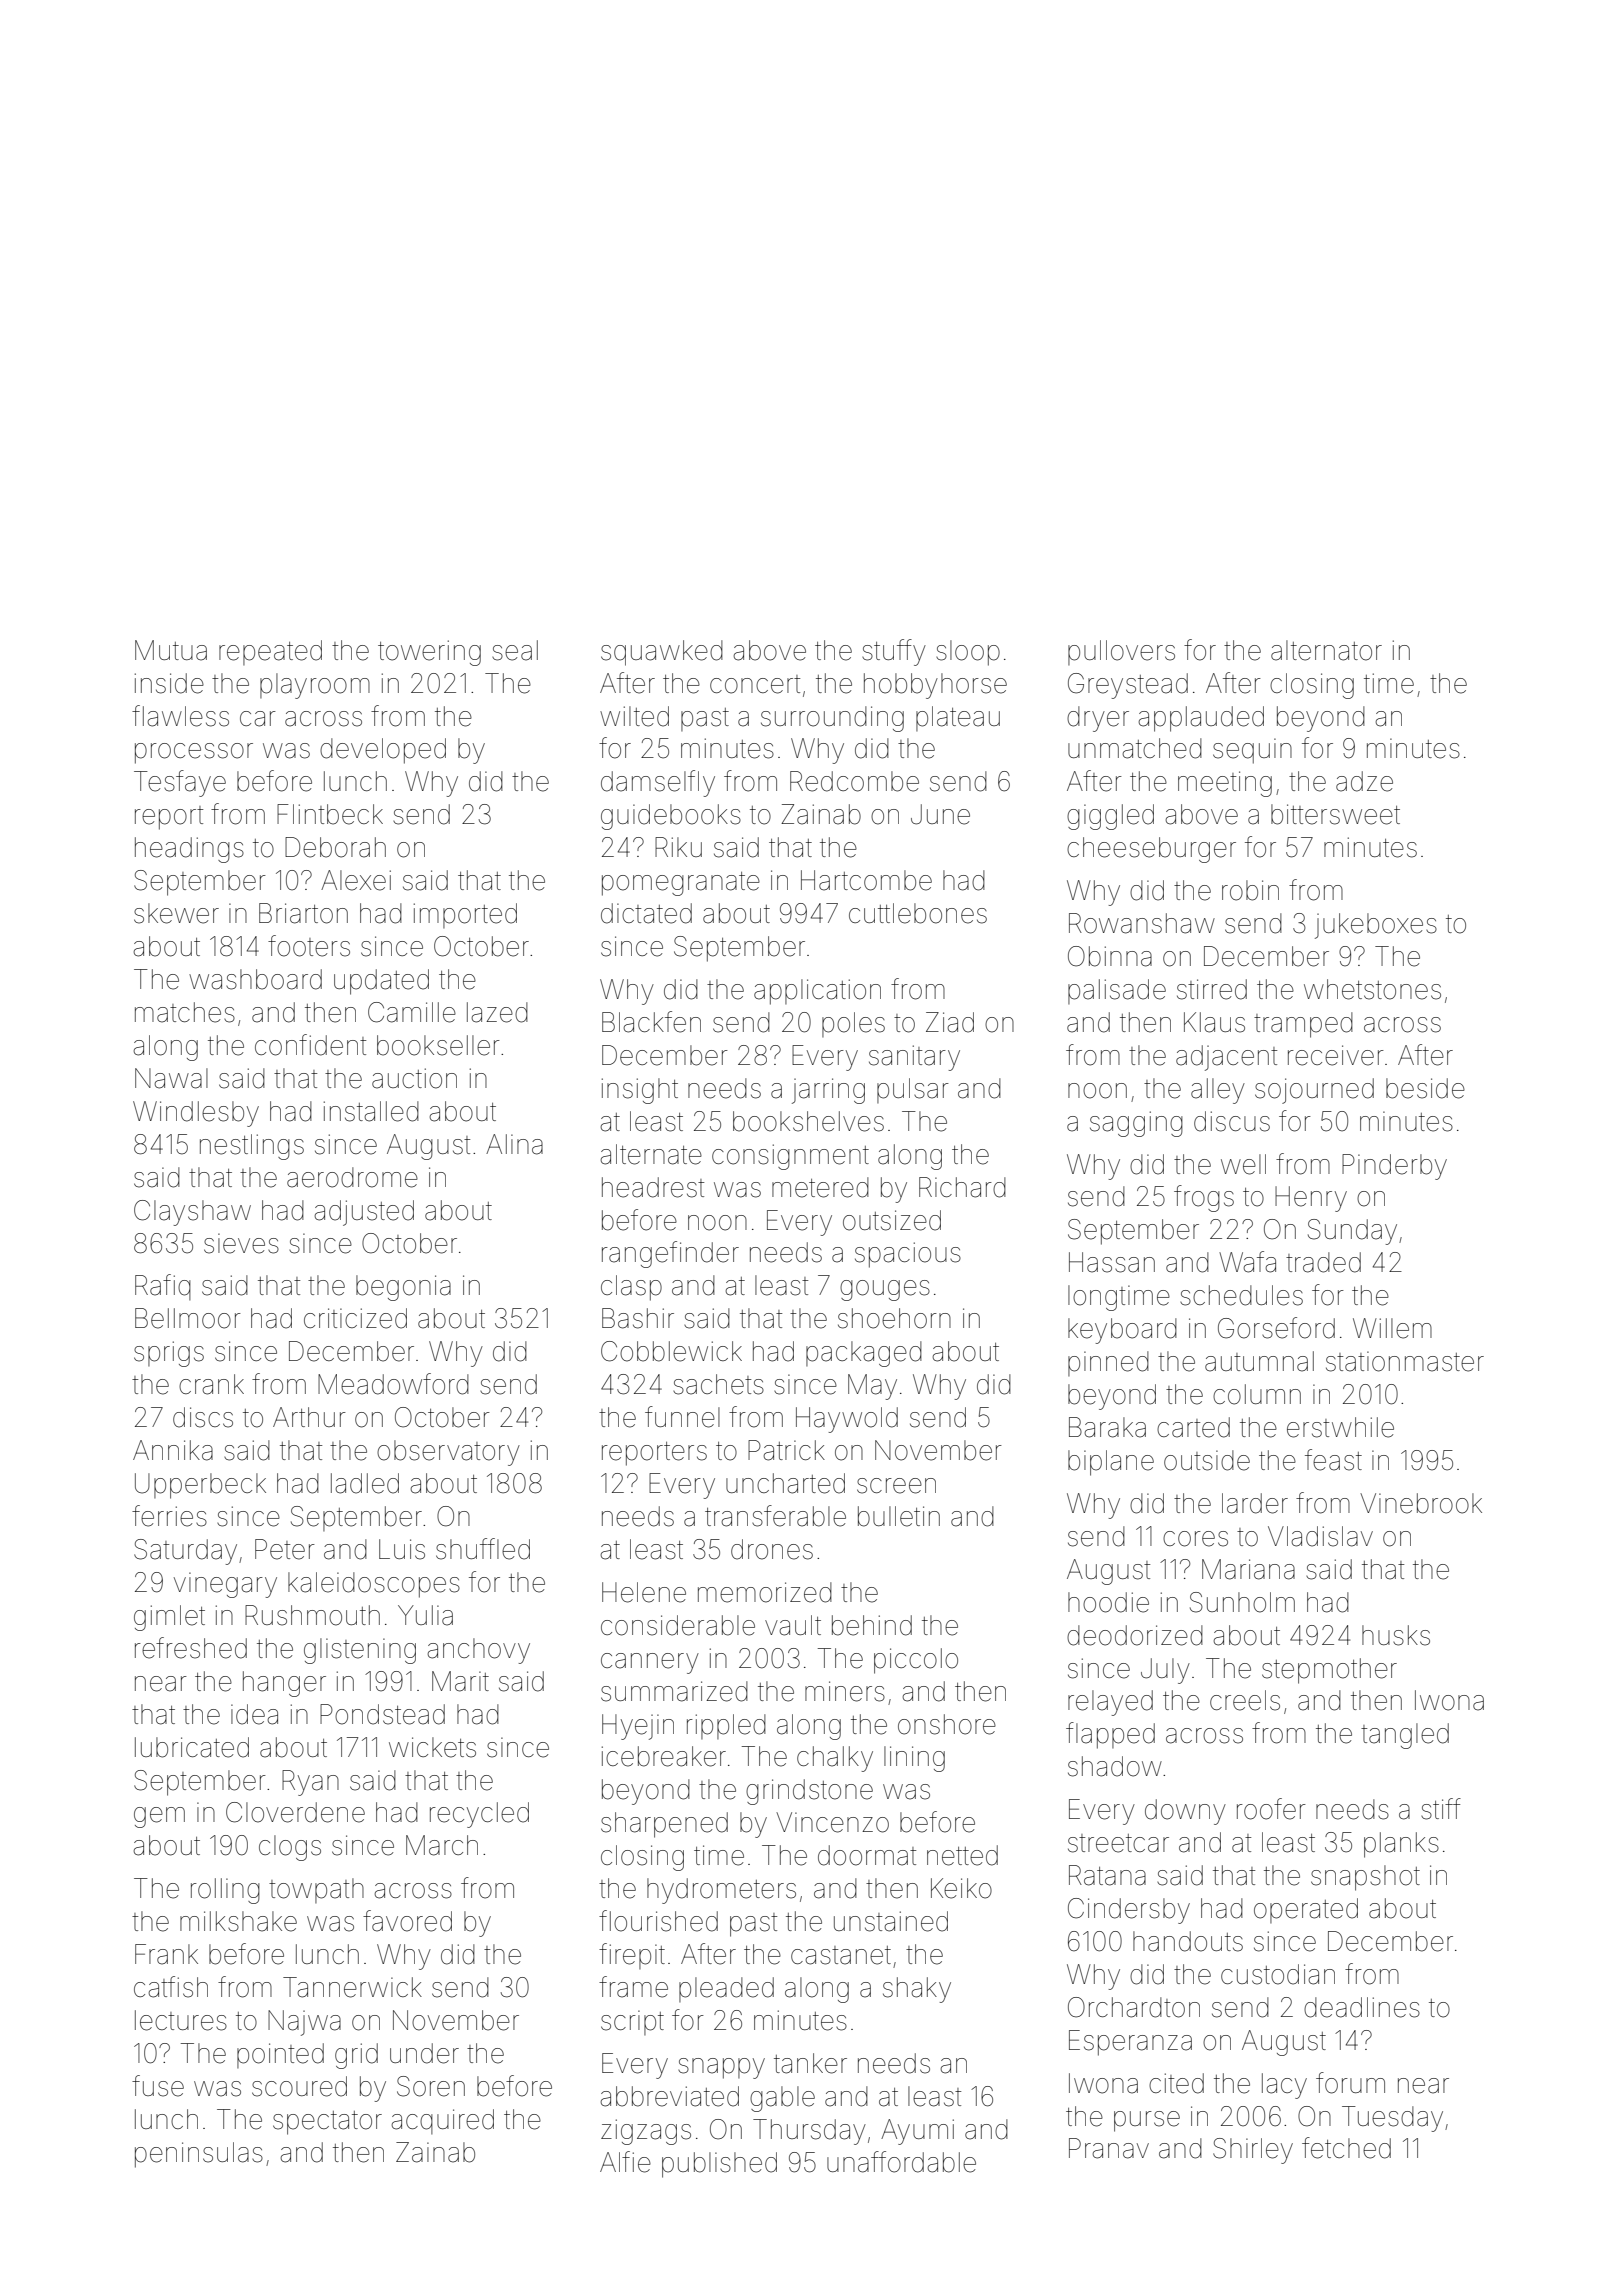 Image resolution: width=1620 pixels, height=2292 pixels. I want to click on Windlesby, so click(196, 1114).
